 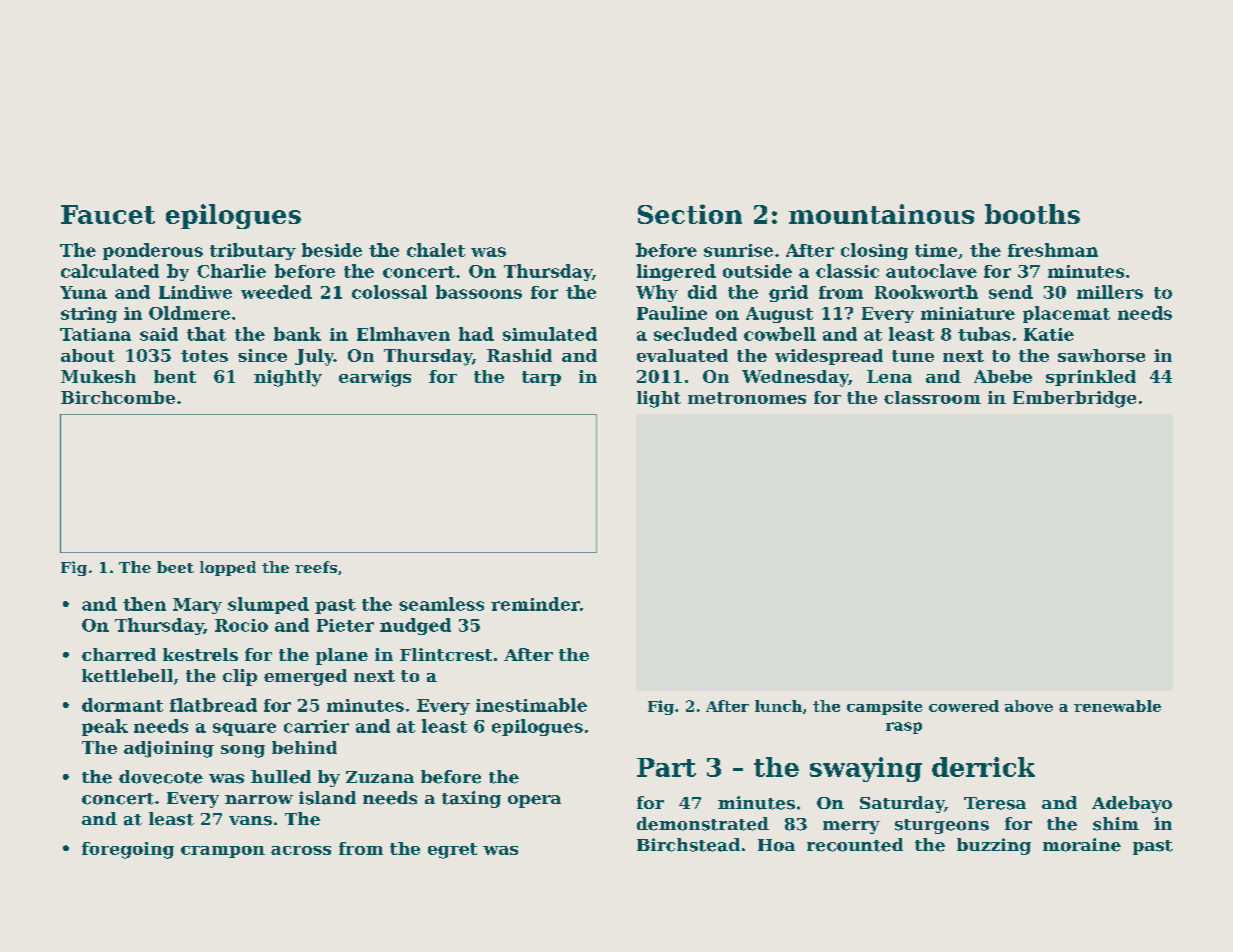 I want to click on Birchcombe, so click(x=118, y=397).
